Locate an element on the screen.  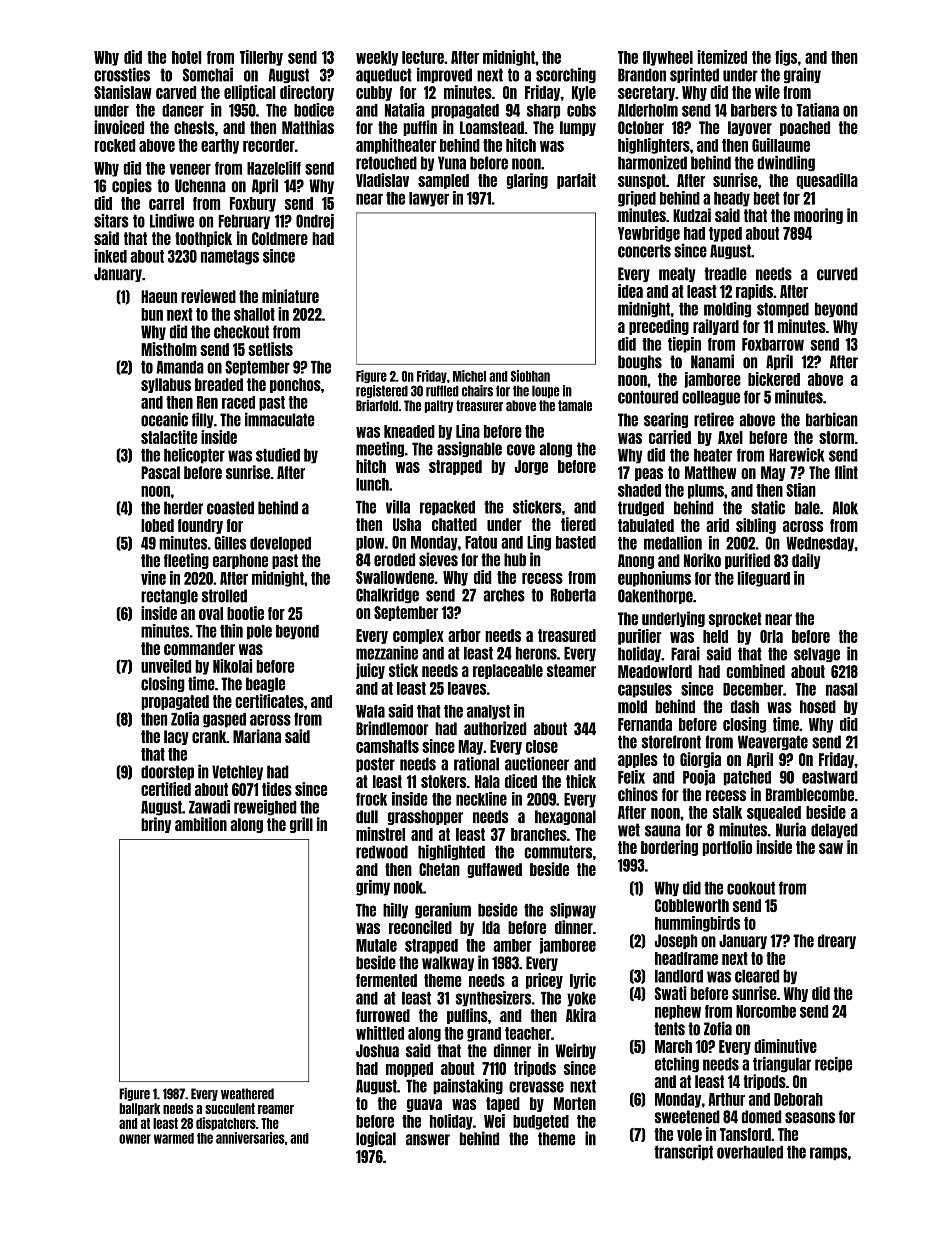
Brandon is located at coordinates (642, 75).
